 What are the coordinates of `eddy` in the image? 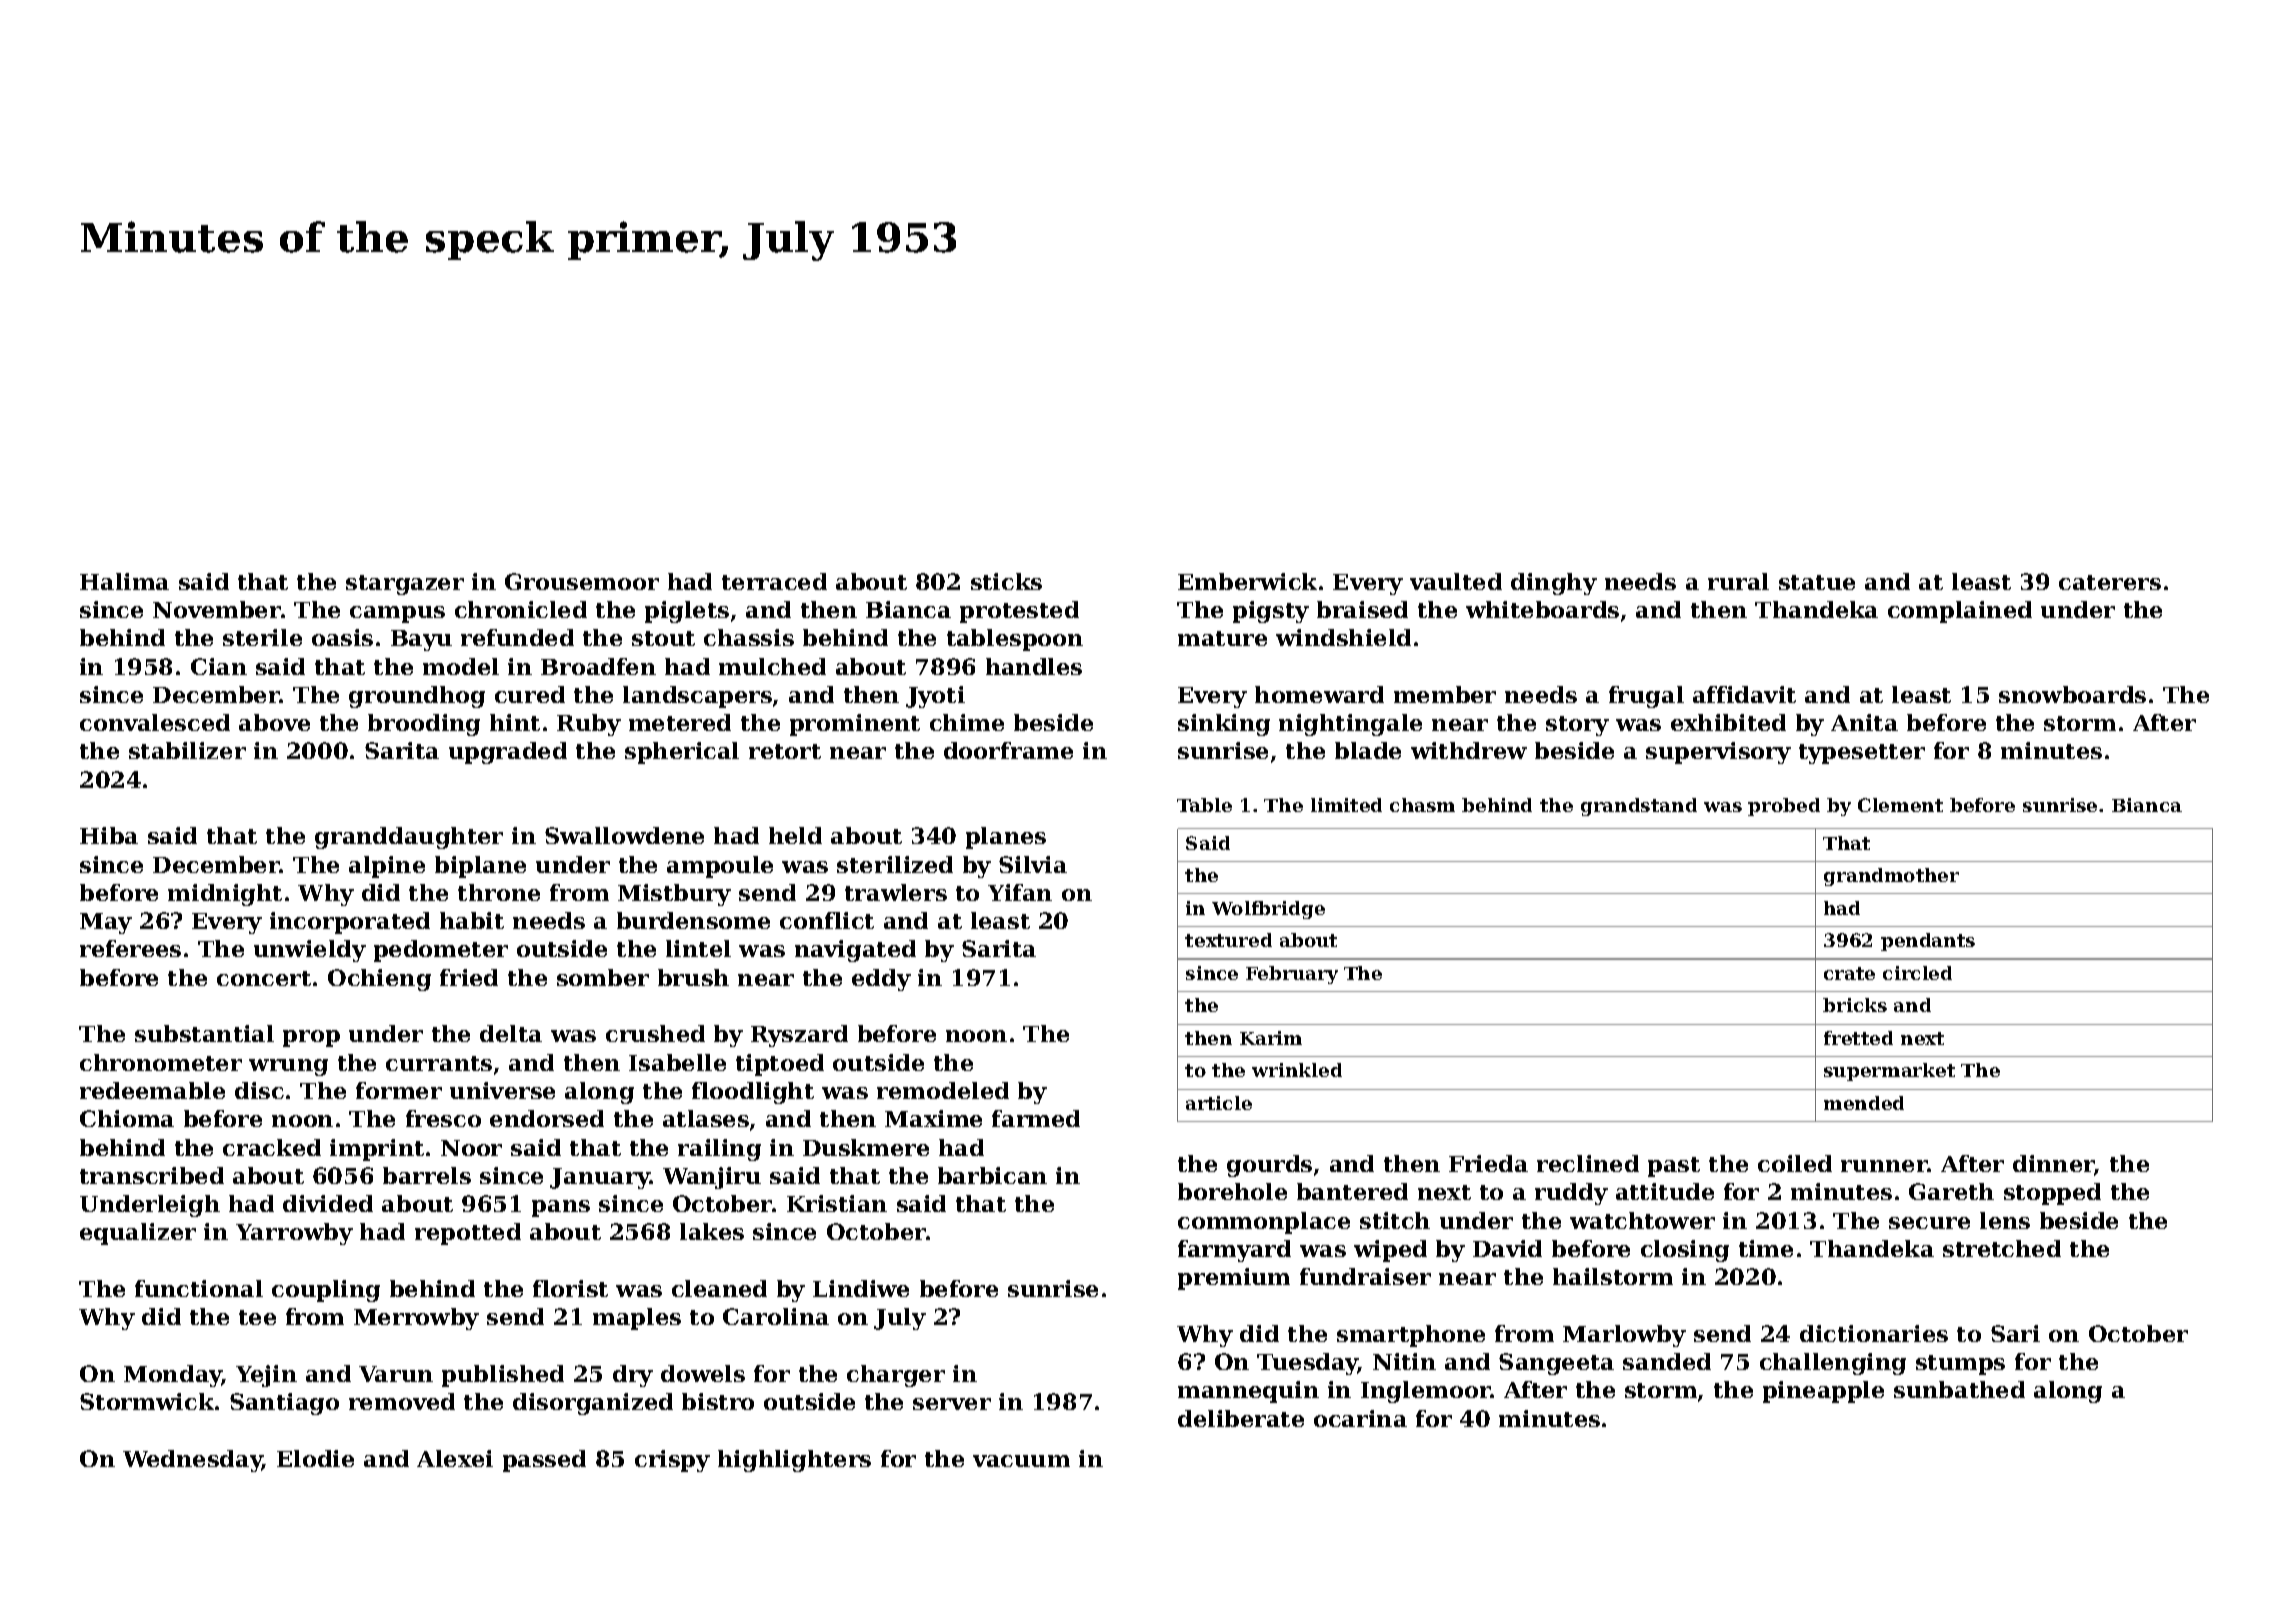 It's located at (881, 980).
